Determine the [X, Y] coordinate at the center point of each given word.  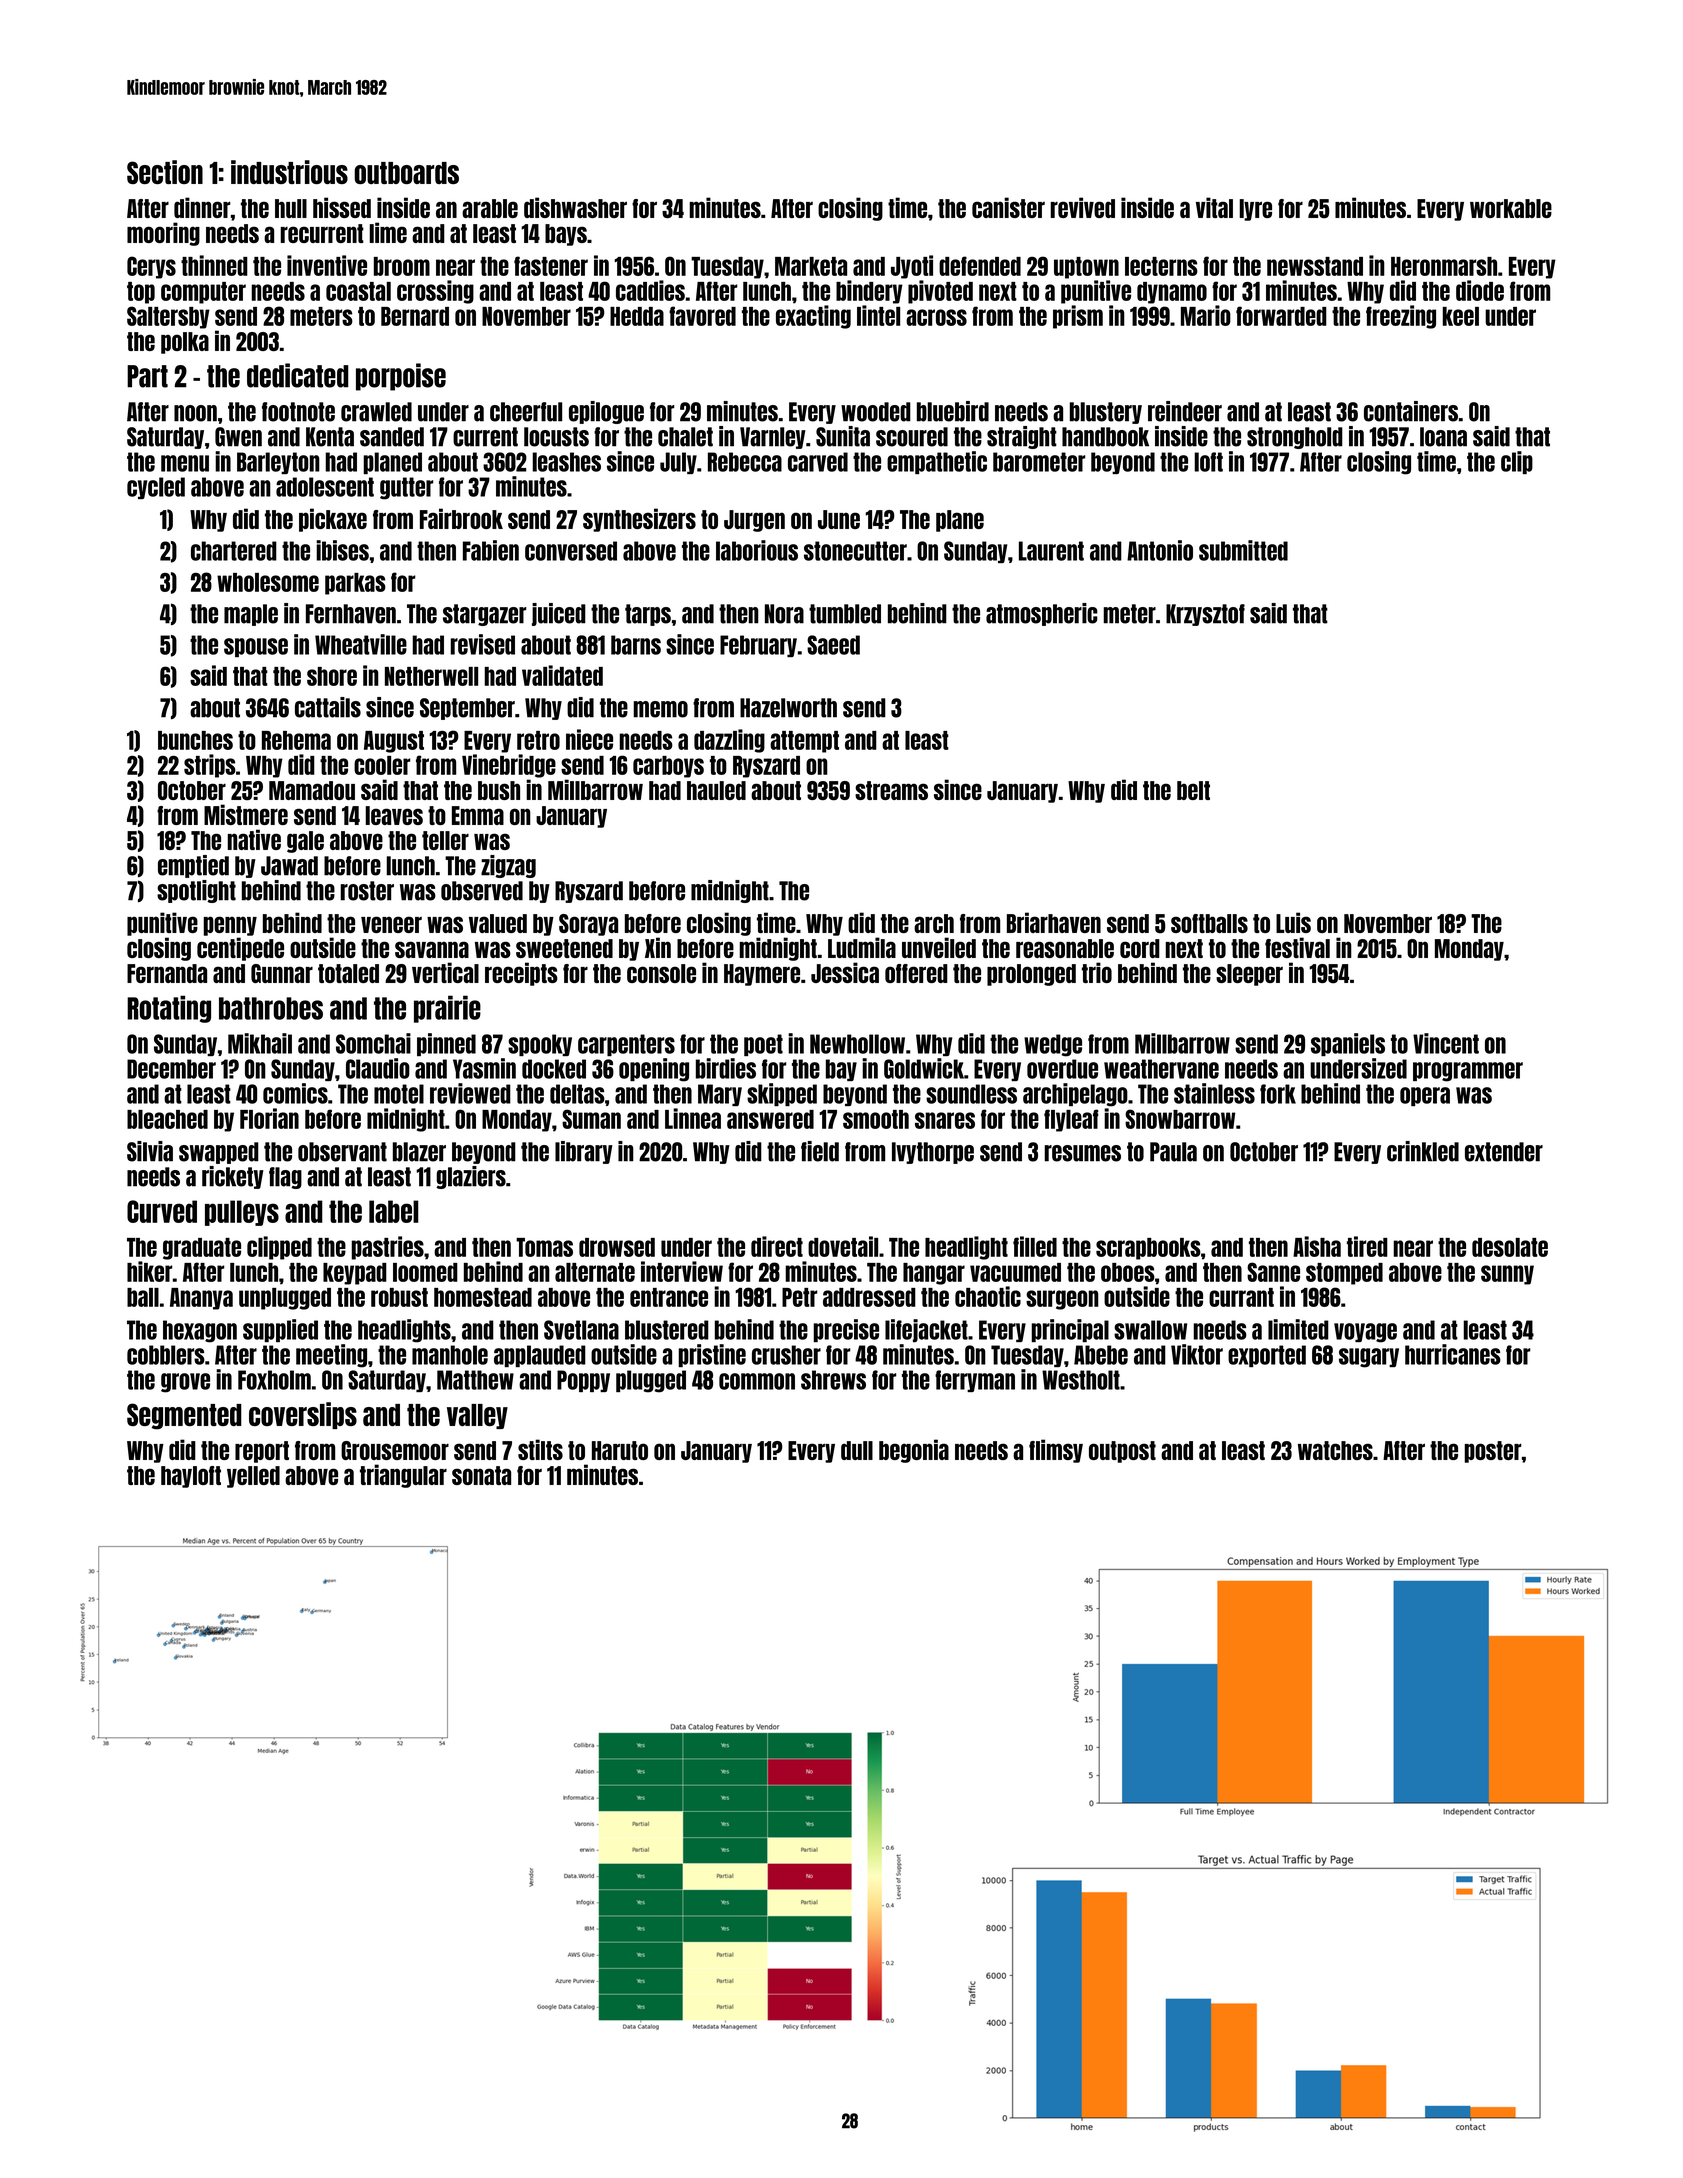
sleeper [1249, 975]
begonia [914, 1451]
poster [1492, 1452]
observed [482, 891]
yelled [253, 1477]
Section [165, 172]
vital [1214, 207]
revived [1083, 207]
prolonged [1031, 975]
